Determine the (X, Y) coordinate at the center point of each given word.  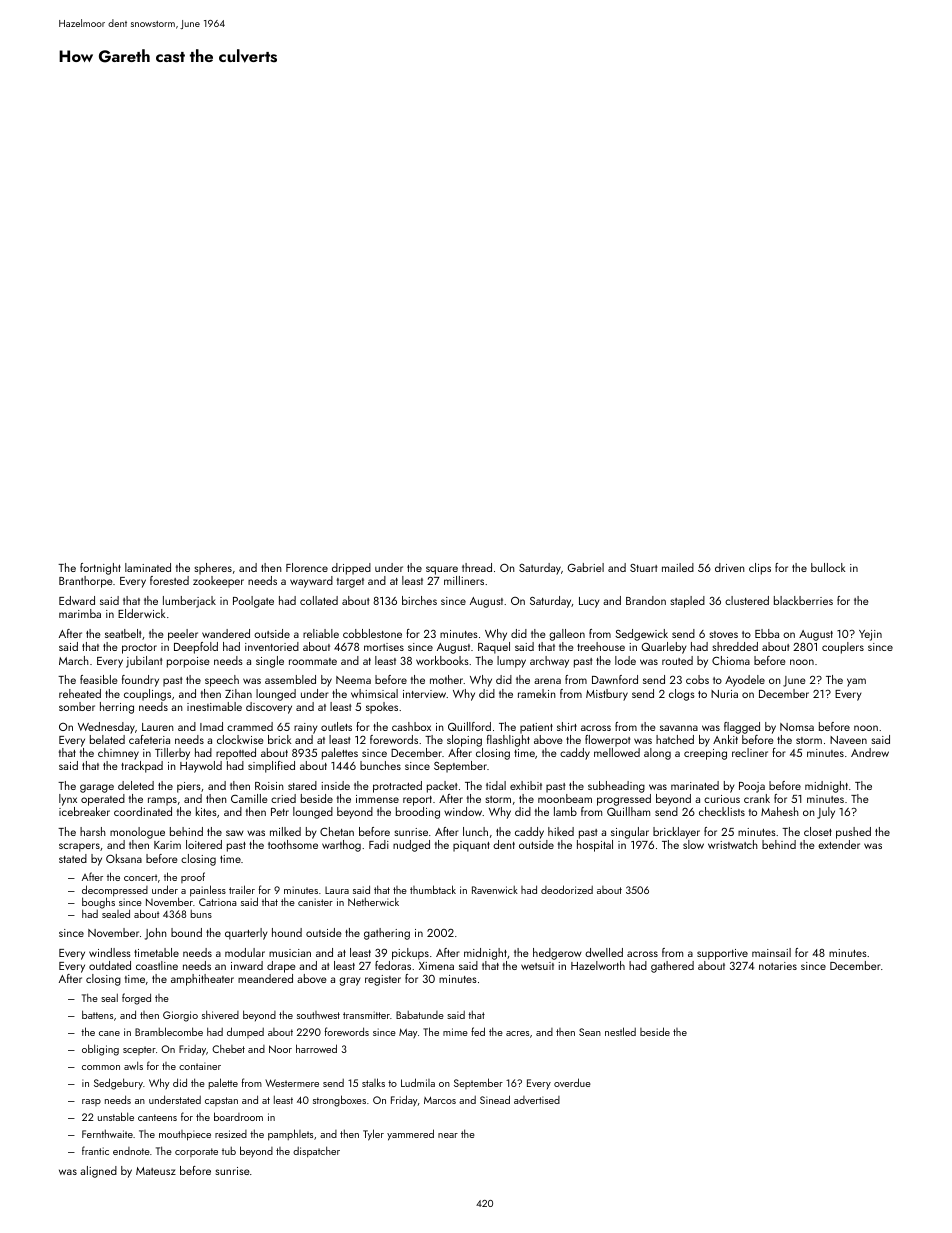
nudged (411, 846)
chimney (118, 754)
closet (818, 831)
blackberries (803, 600)
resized (231, 1134)
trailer (242, 889)
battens (97, 1014)
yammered (410, 1135)
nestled (620, 1031)
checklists (722, 811)
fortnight (100, 569)
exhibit (526, 785)
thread (477, 567)
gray (350, 981)
